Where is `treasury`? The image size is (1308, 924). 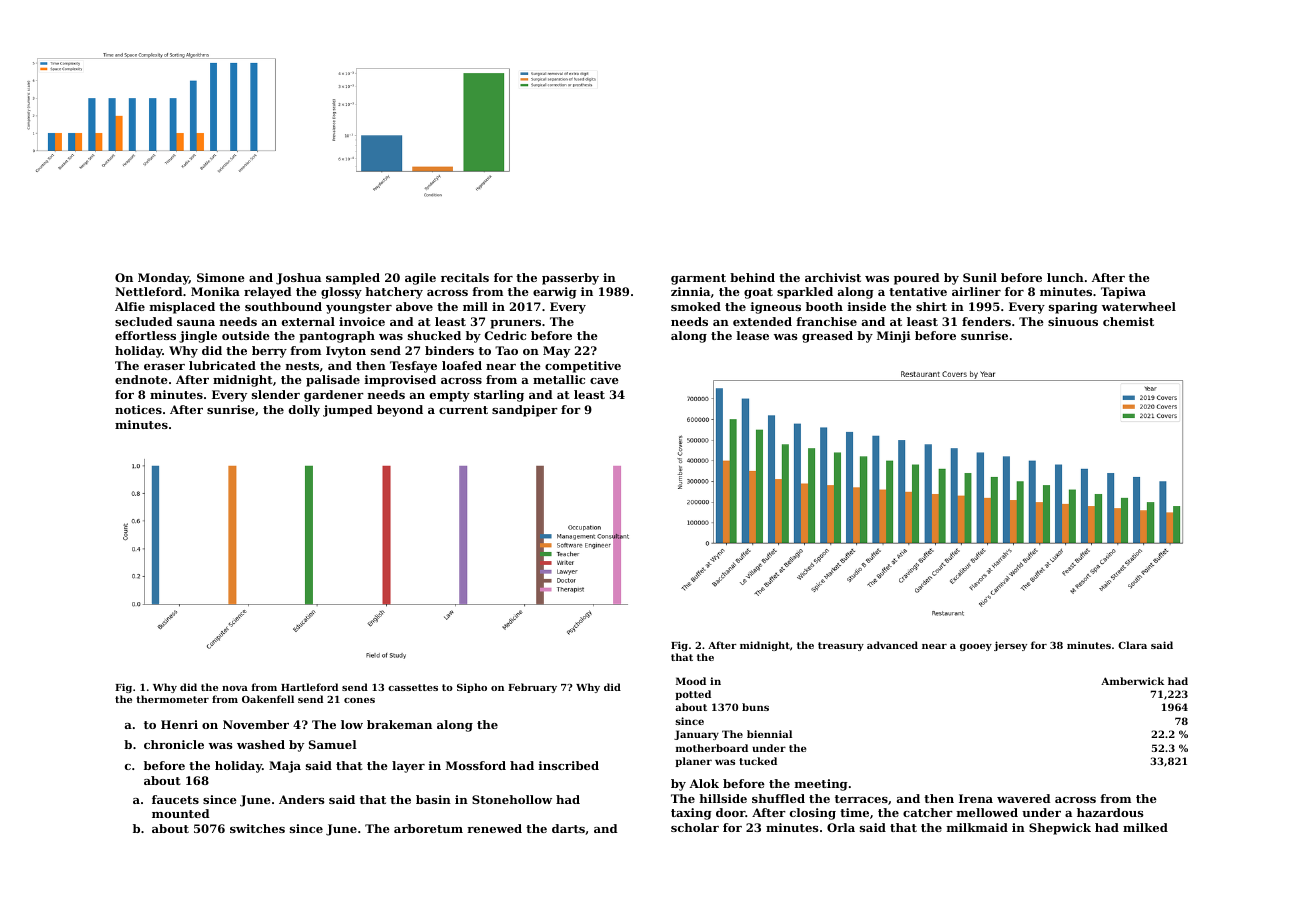 treasury is located at coordinates (841, 646).
